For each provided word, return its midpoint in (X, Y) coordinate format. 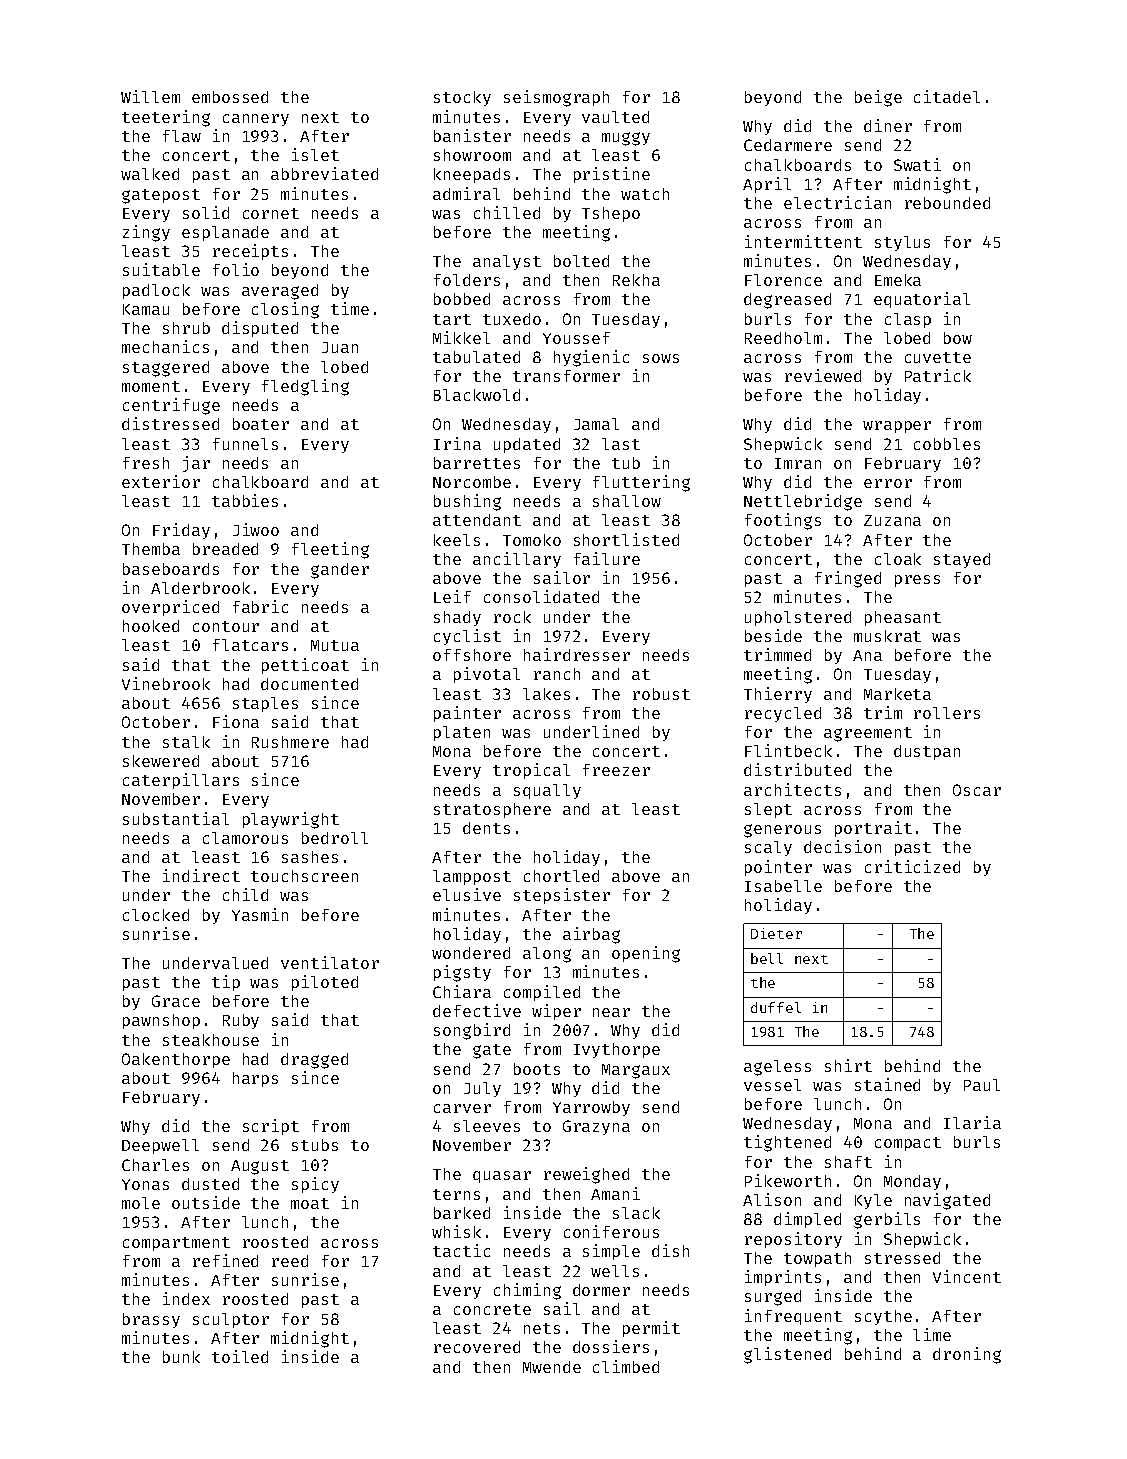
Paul (982, 1085)
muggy (626, 139)
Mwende (552, 1367)
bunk (181, 1357)
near (611, 1012)
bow (958, 338)
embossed (230, 97)
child (245, 894)
